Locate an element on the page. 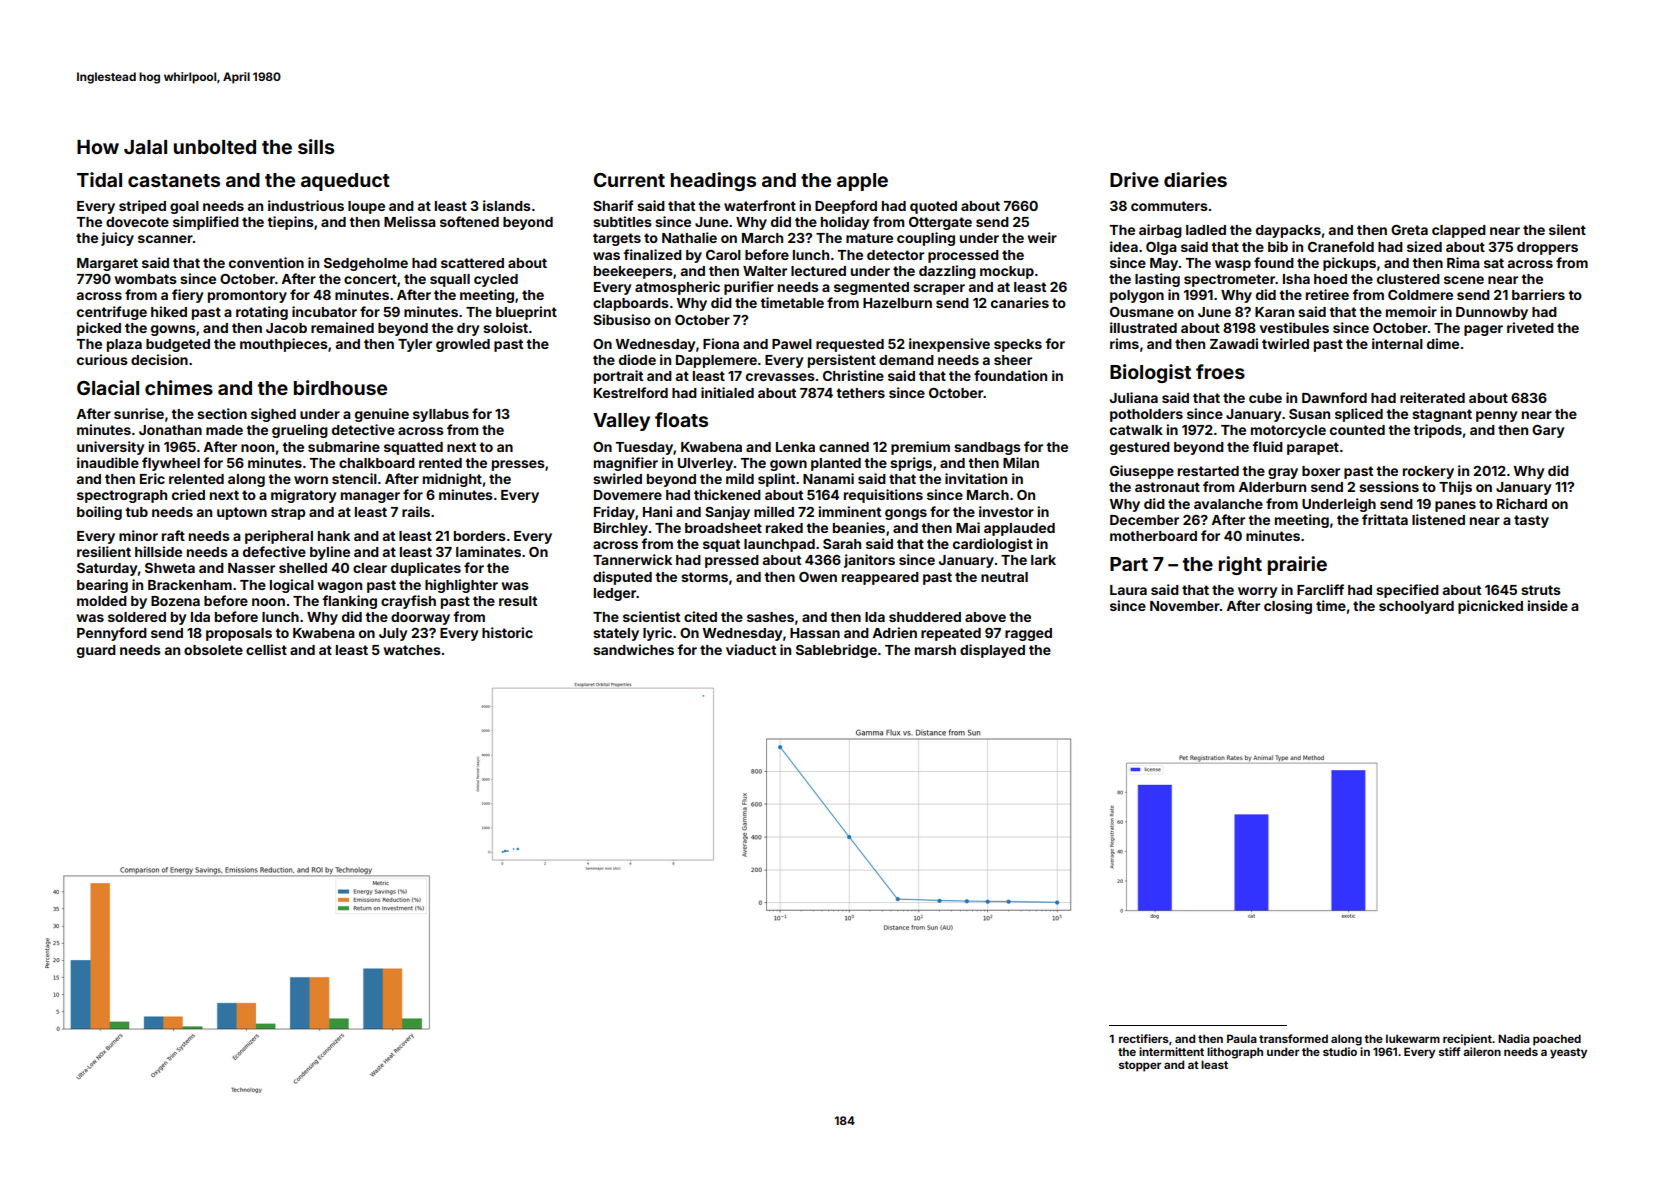 Image resolution: width=1669 pixels, height=1180 pixels. stopper is located at coordinates (1140, 1066).
